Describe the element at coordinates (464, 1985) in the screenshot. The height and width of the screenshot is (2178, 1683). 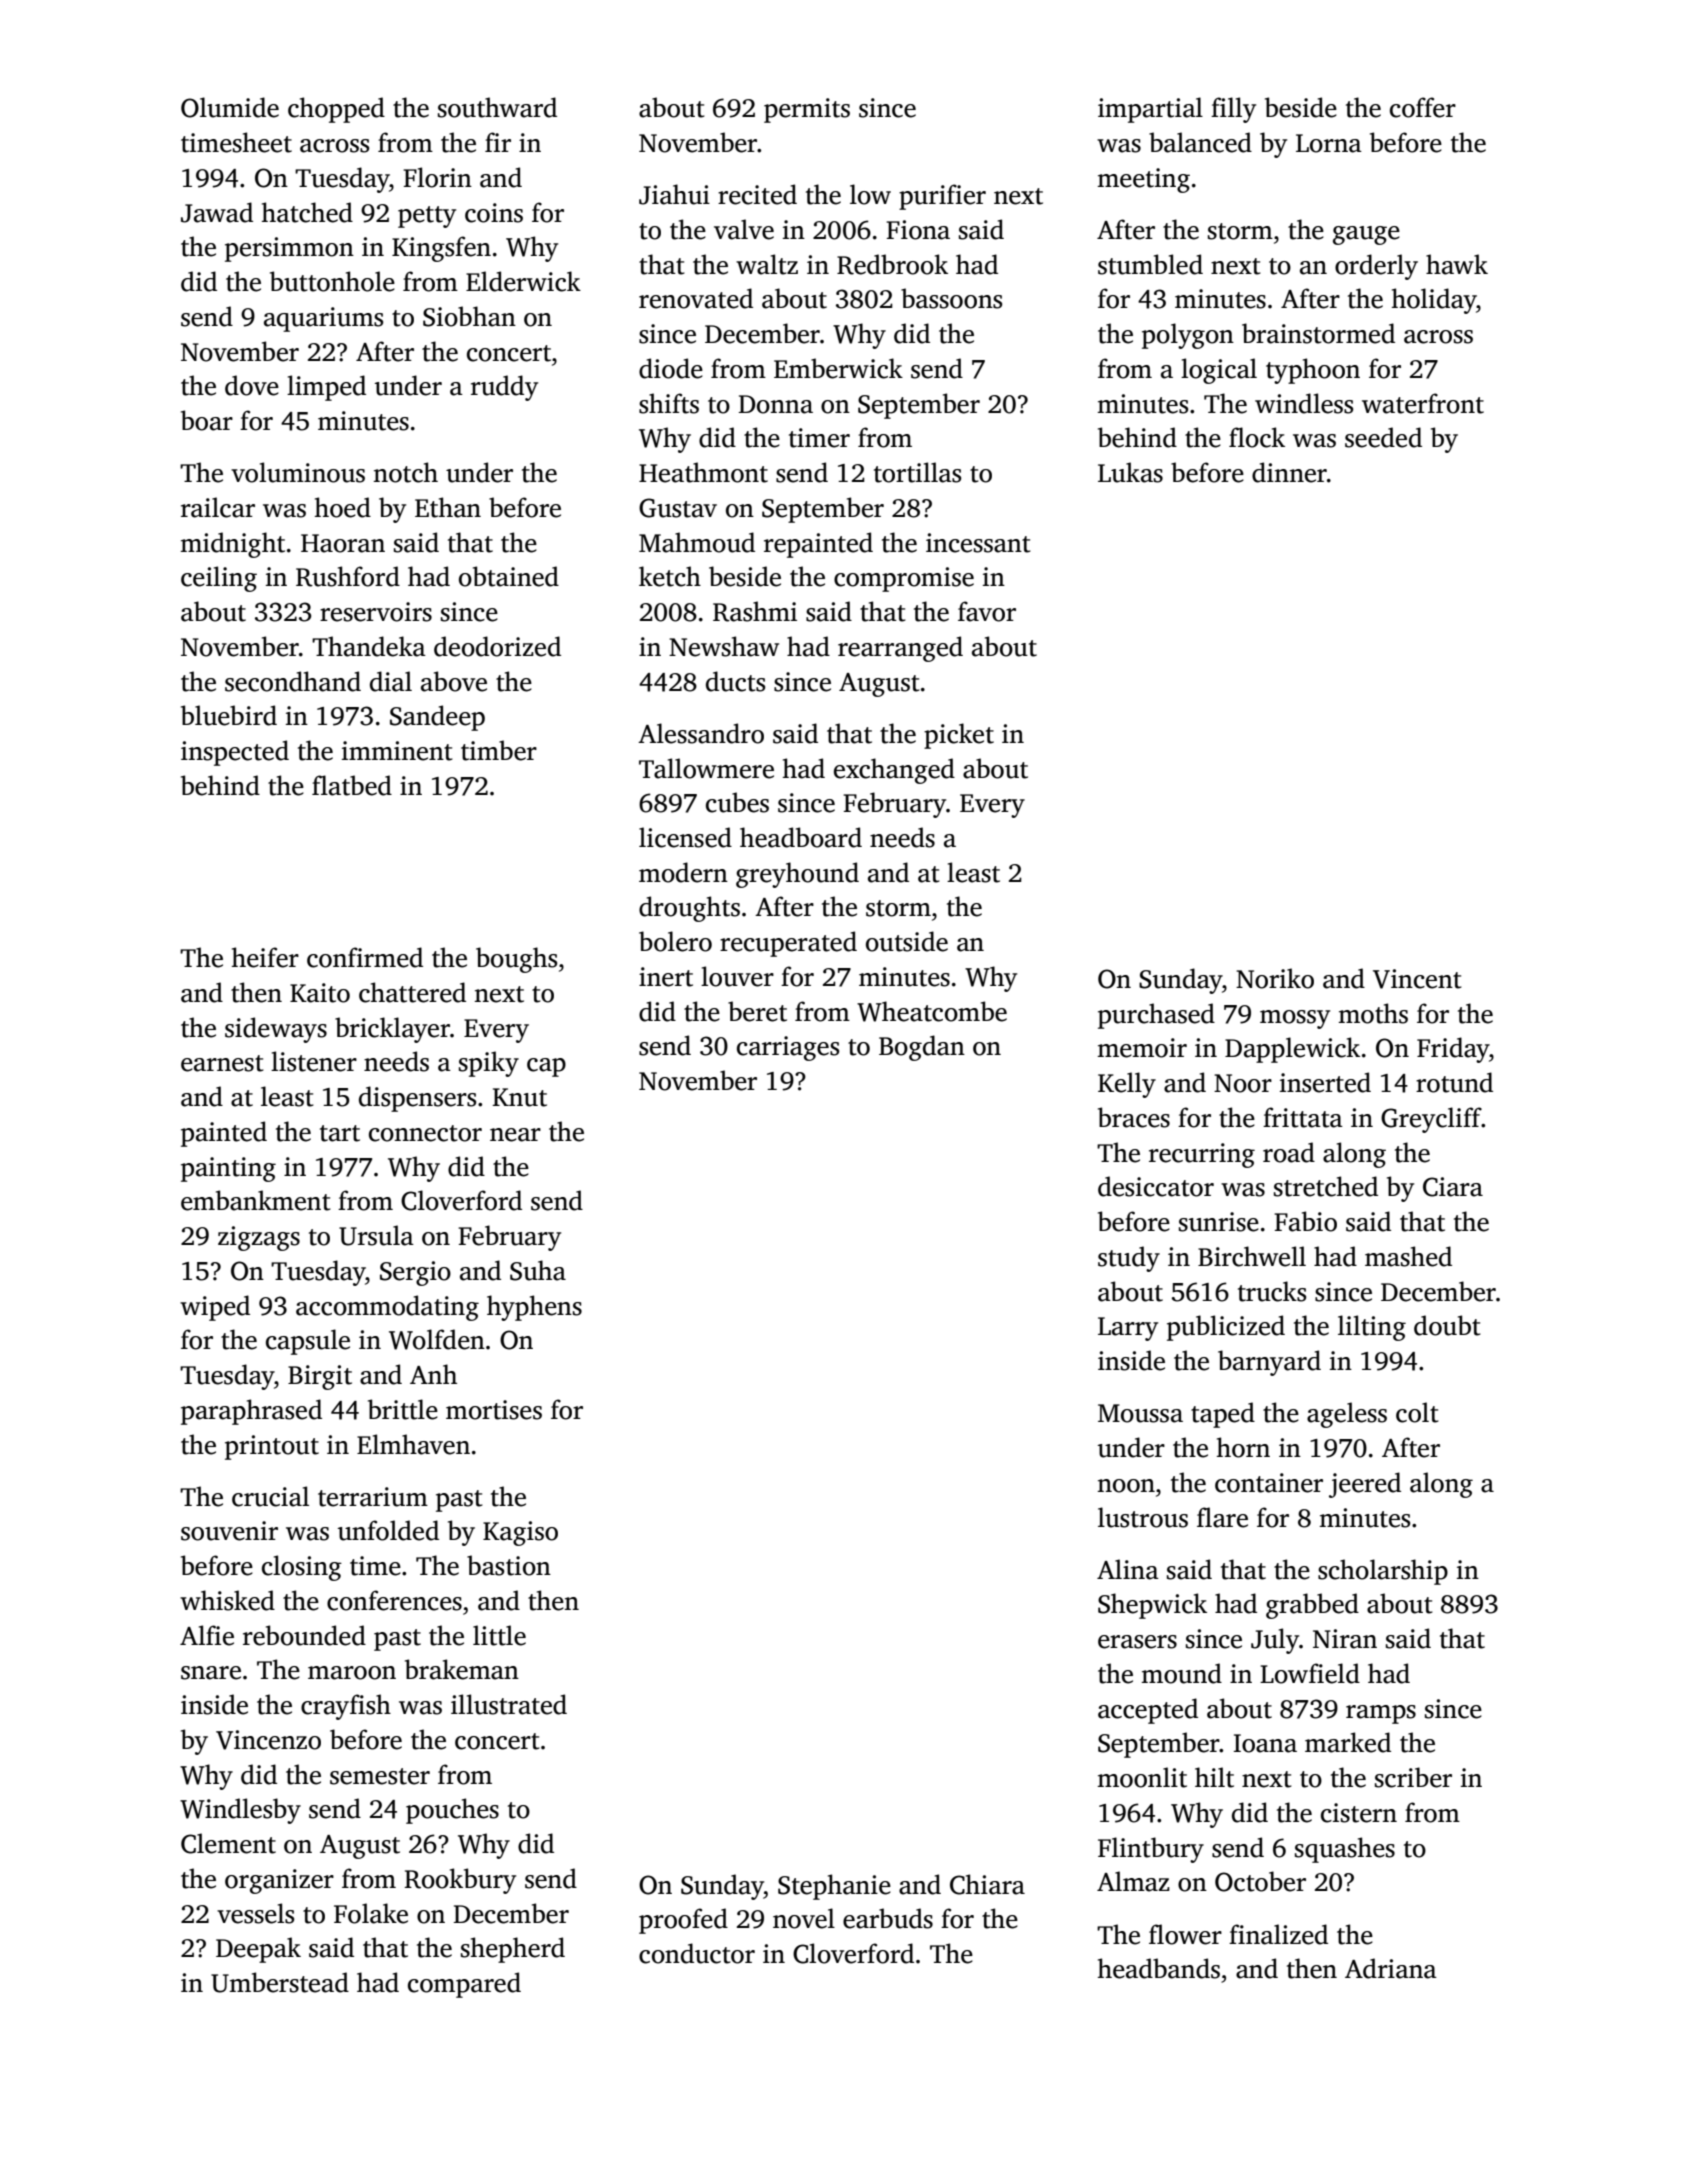
I see `compared` at that location.
